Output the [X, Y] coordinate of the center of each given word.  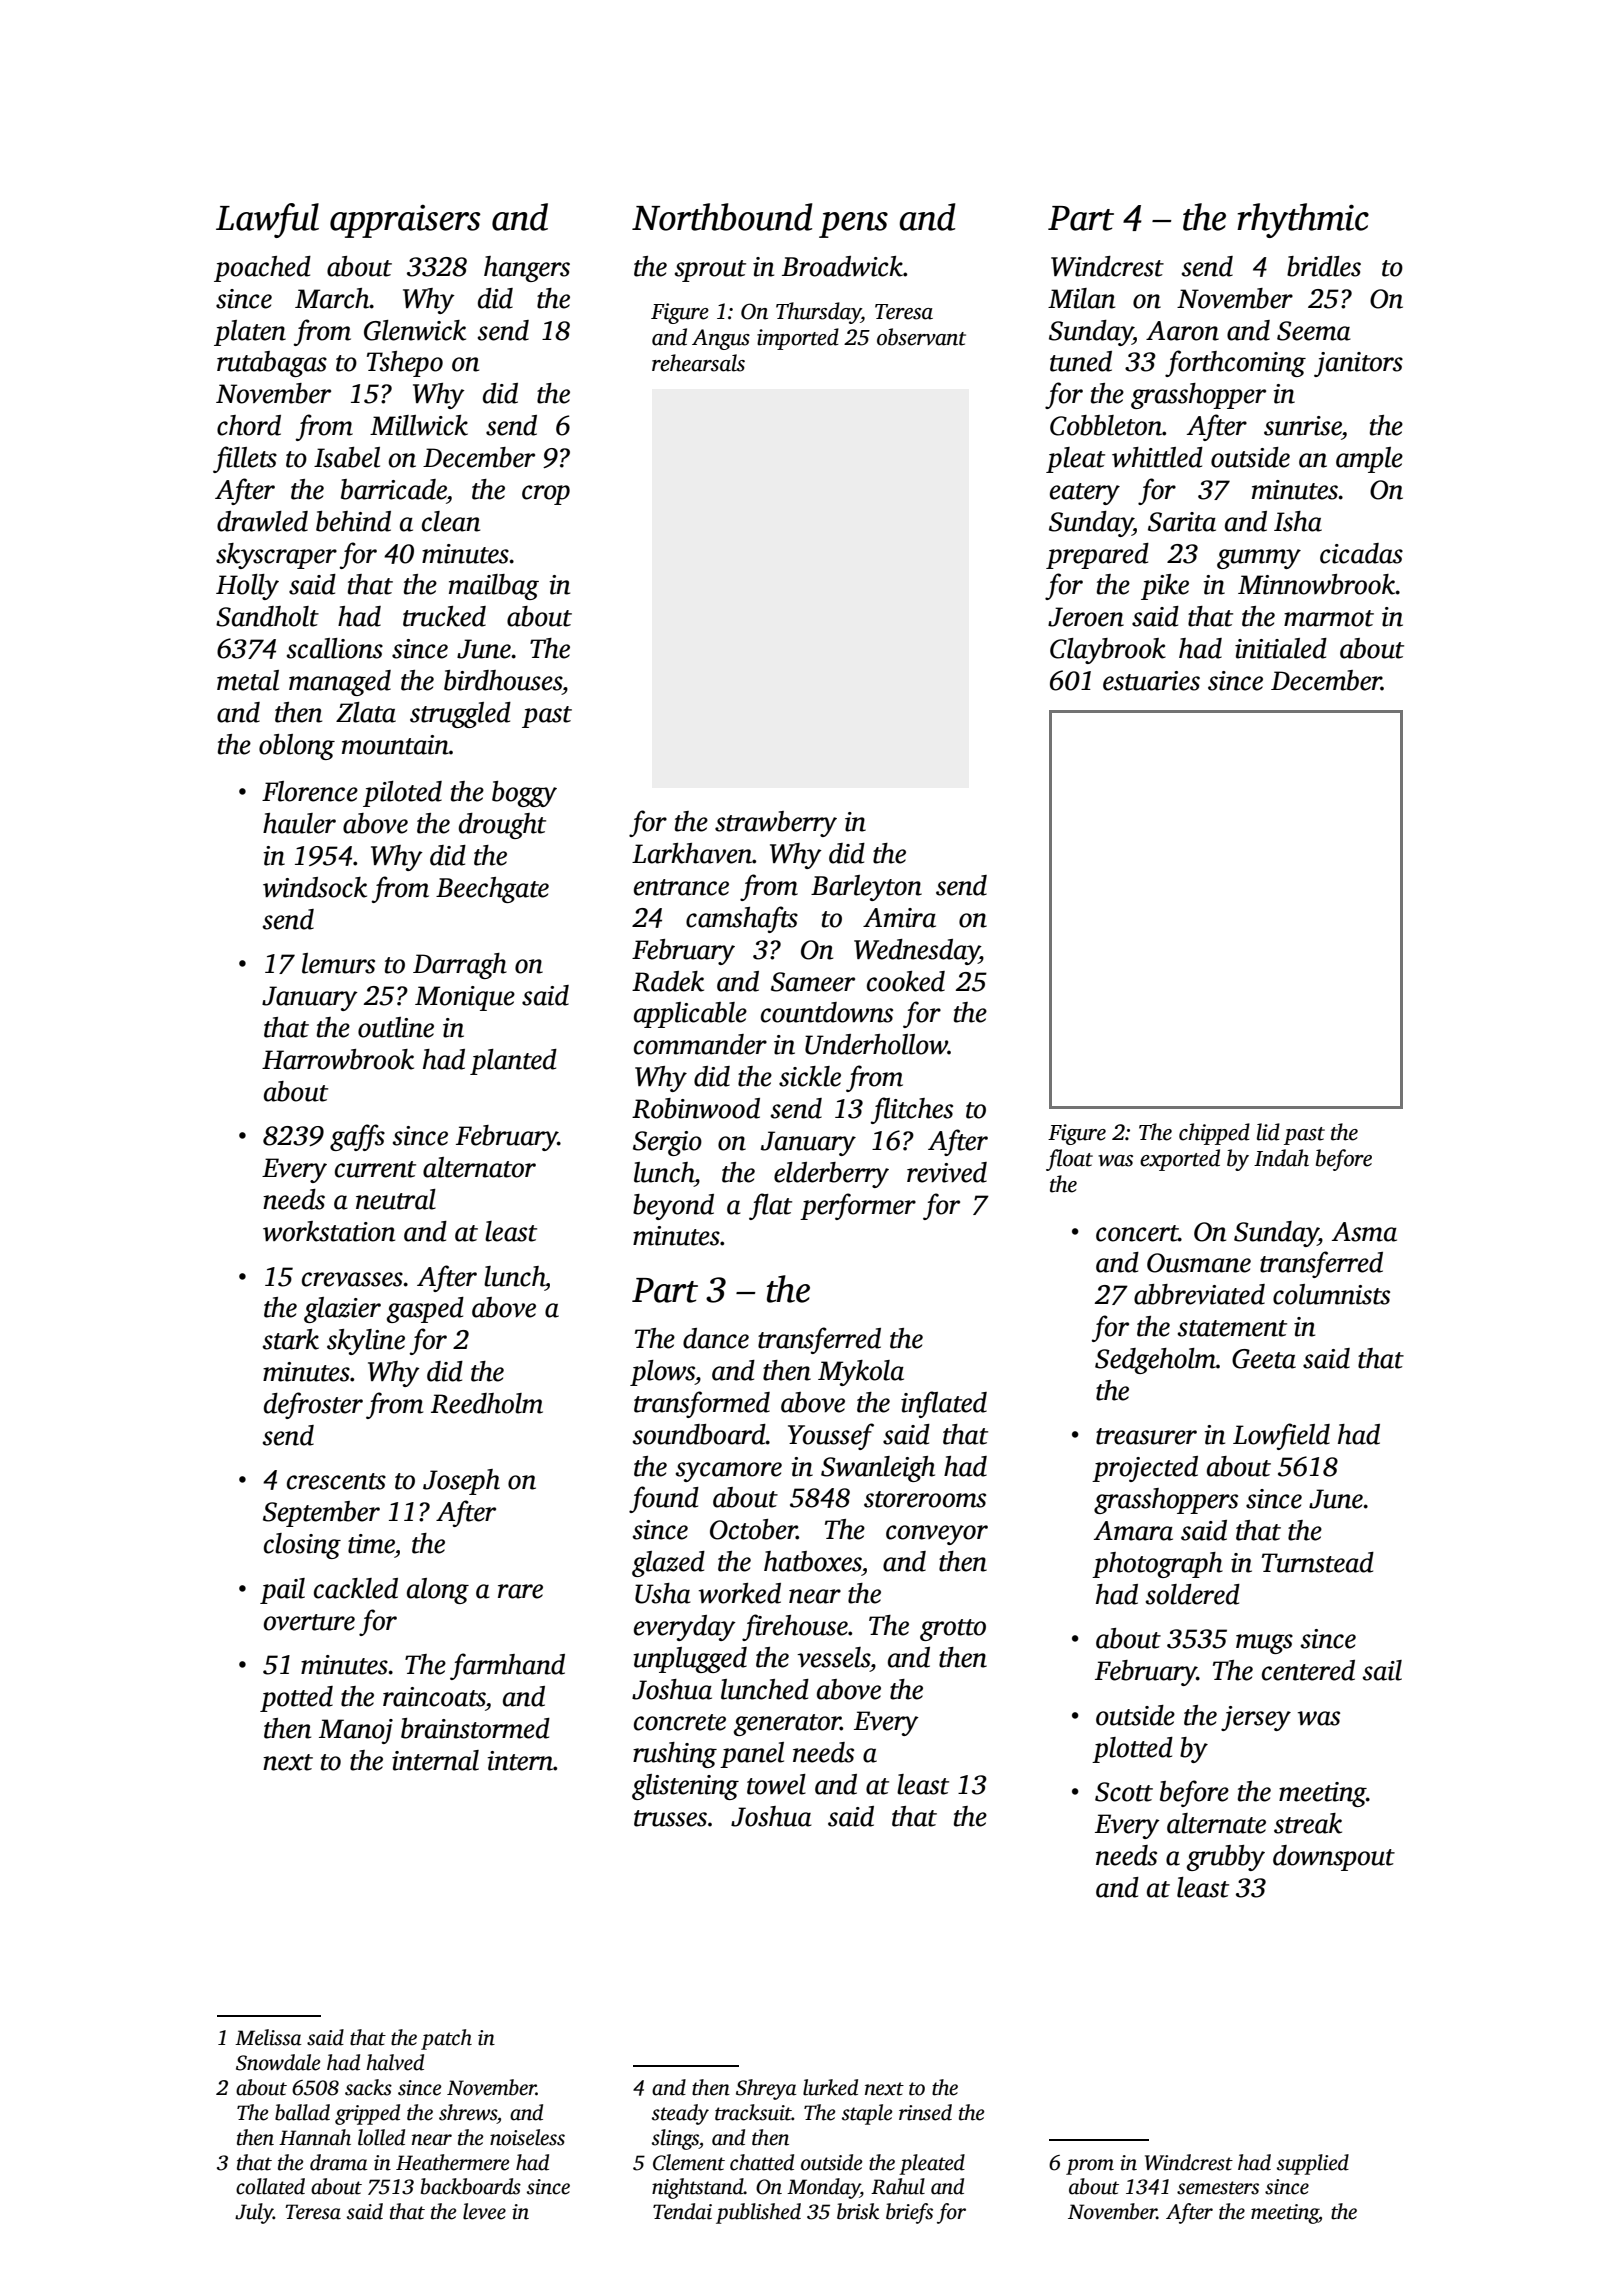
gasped [425, 1310]
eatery [1085, 494]
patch [446, 2039]
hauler [299, 823]
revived [947, 1172]
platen [250, 333]
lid [1268, 1132]
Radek [668, 981]
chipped [1214, 1134]
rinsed [925, 2112]
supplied [1313, 2164]
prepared [1097, 556]
